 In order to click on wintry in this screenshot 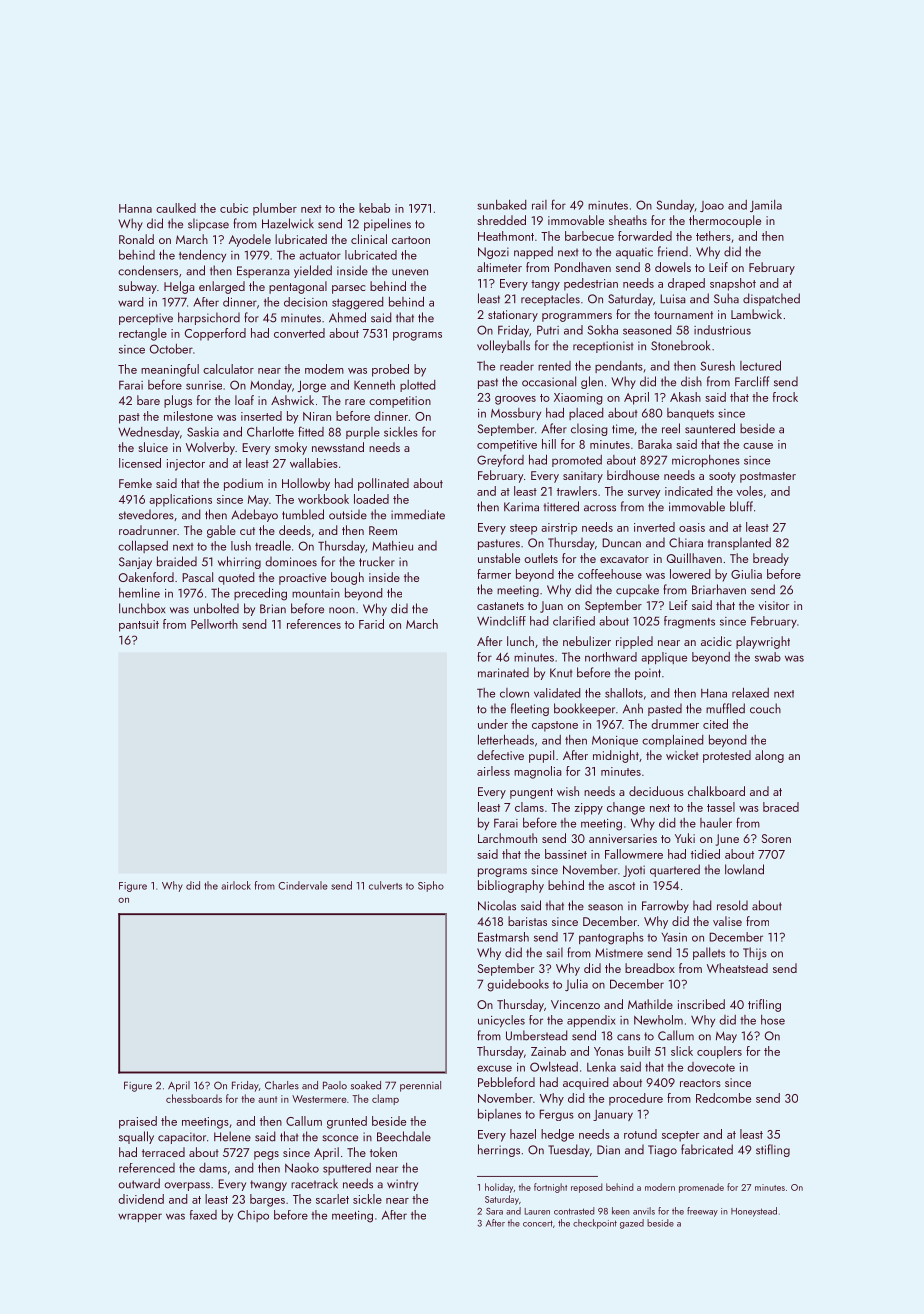, I will do `click(402, 1185)`.
